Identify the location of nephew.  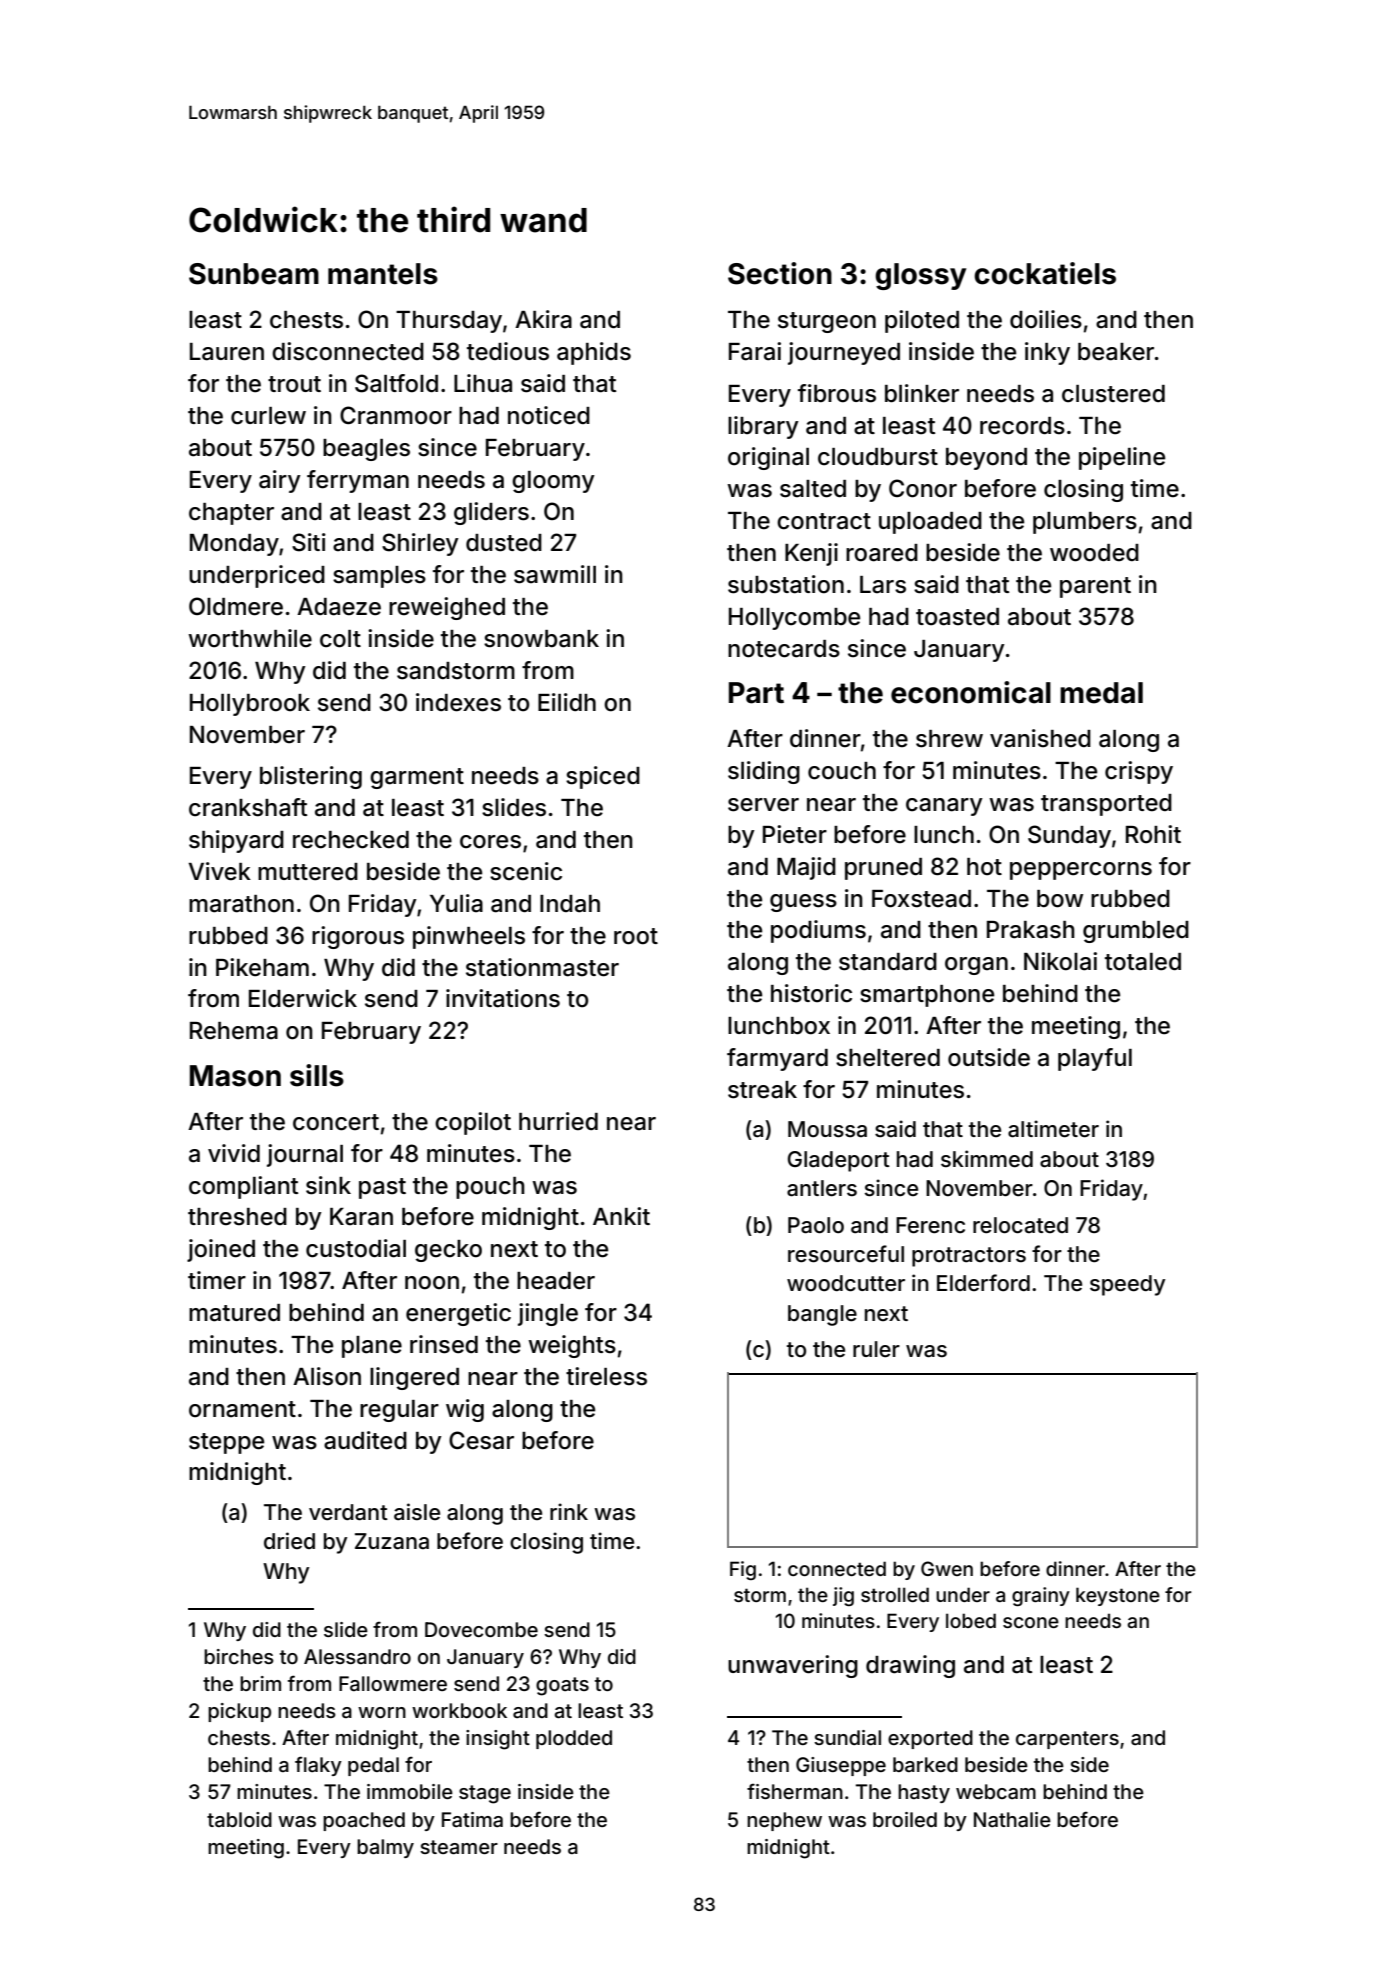
(784, 1821).
